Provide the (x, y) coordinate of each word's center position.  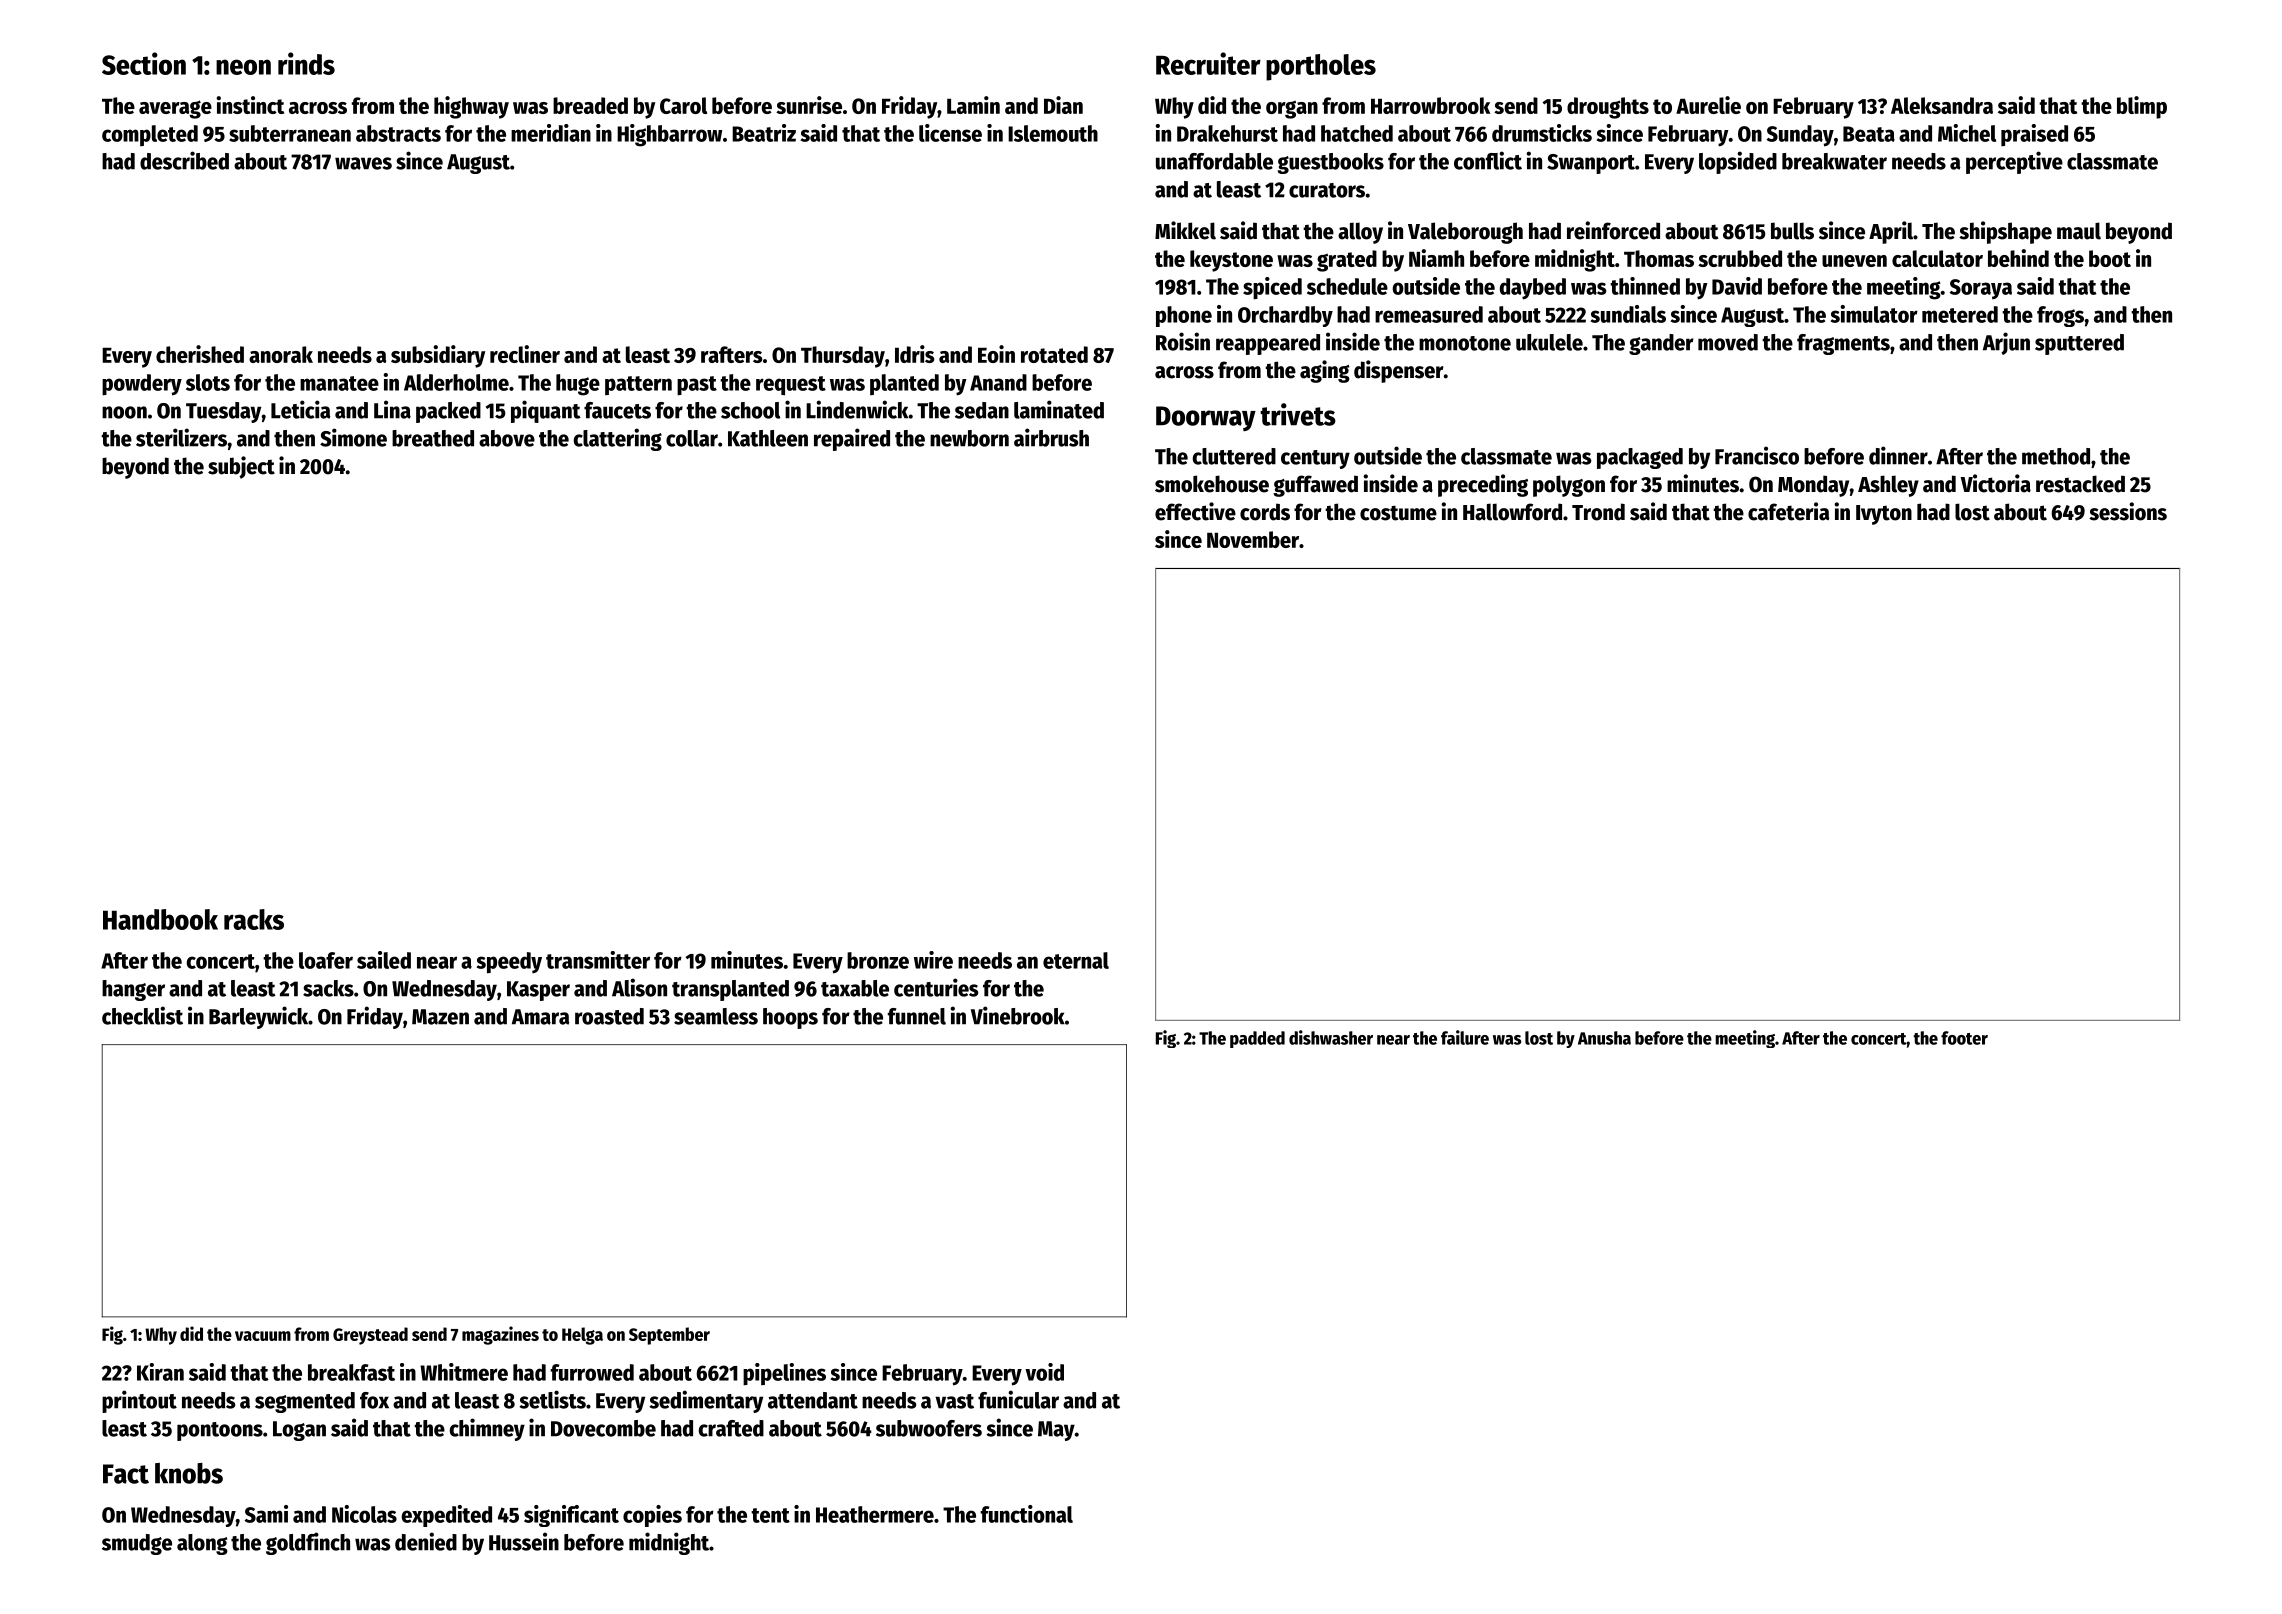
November (1253, 539)
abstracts (398, 133)
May (1056, 1431)
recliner (525, 354)
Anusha (1604, 1038)
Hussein (524, 1541)
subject (241, 467)
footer (1964, 1038)
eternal (1076, 960)
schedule (1347, 286)
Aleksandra (1942, 105)
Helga (582, 1336)
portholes (1321, 67)
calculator (1937, 258)
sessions (2128, 511)
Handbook (160, 919)
